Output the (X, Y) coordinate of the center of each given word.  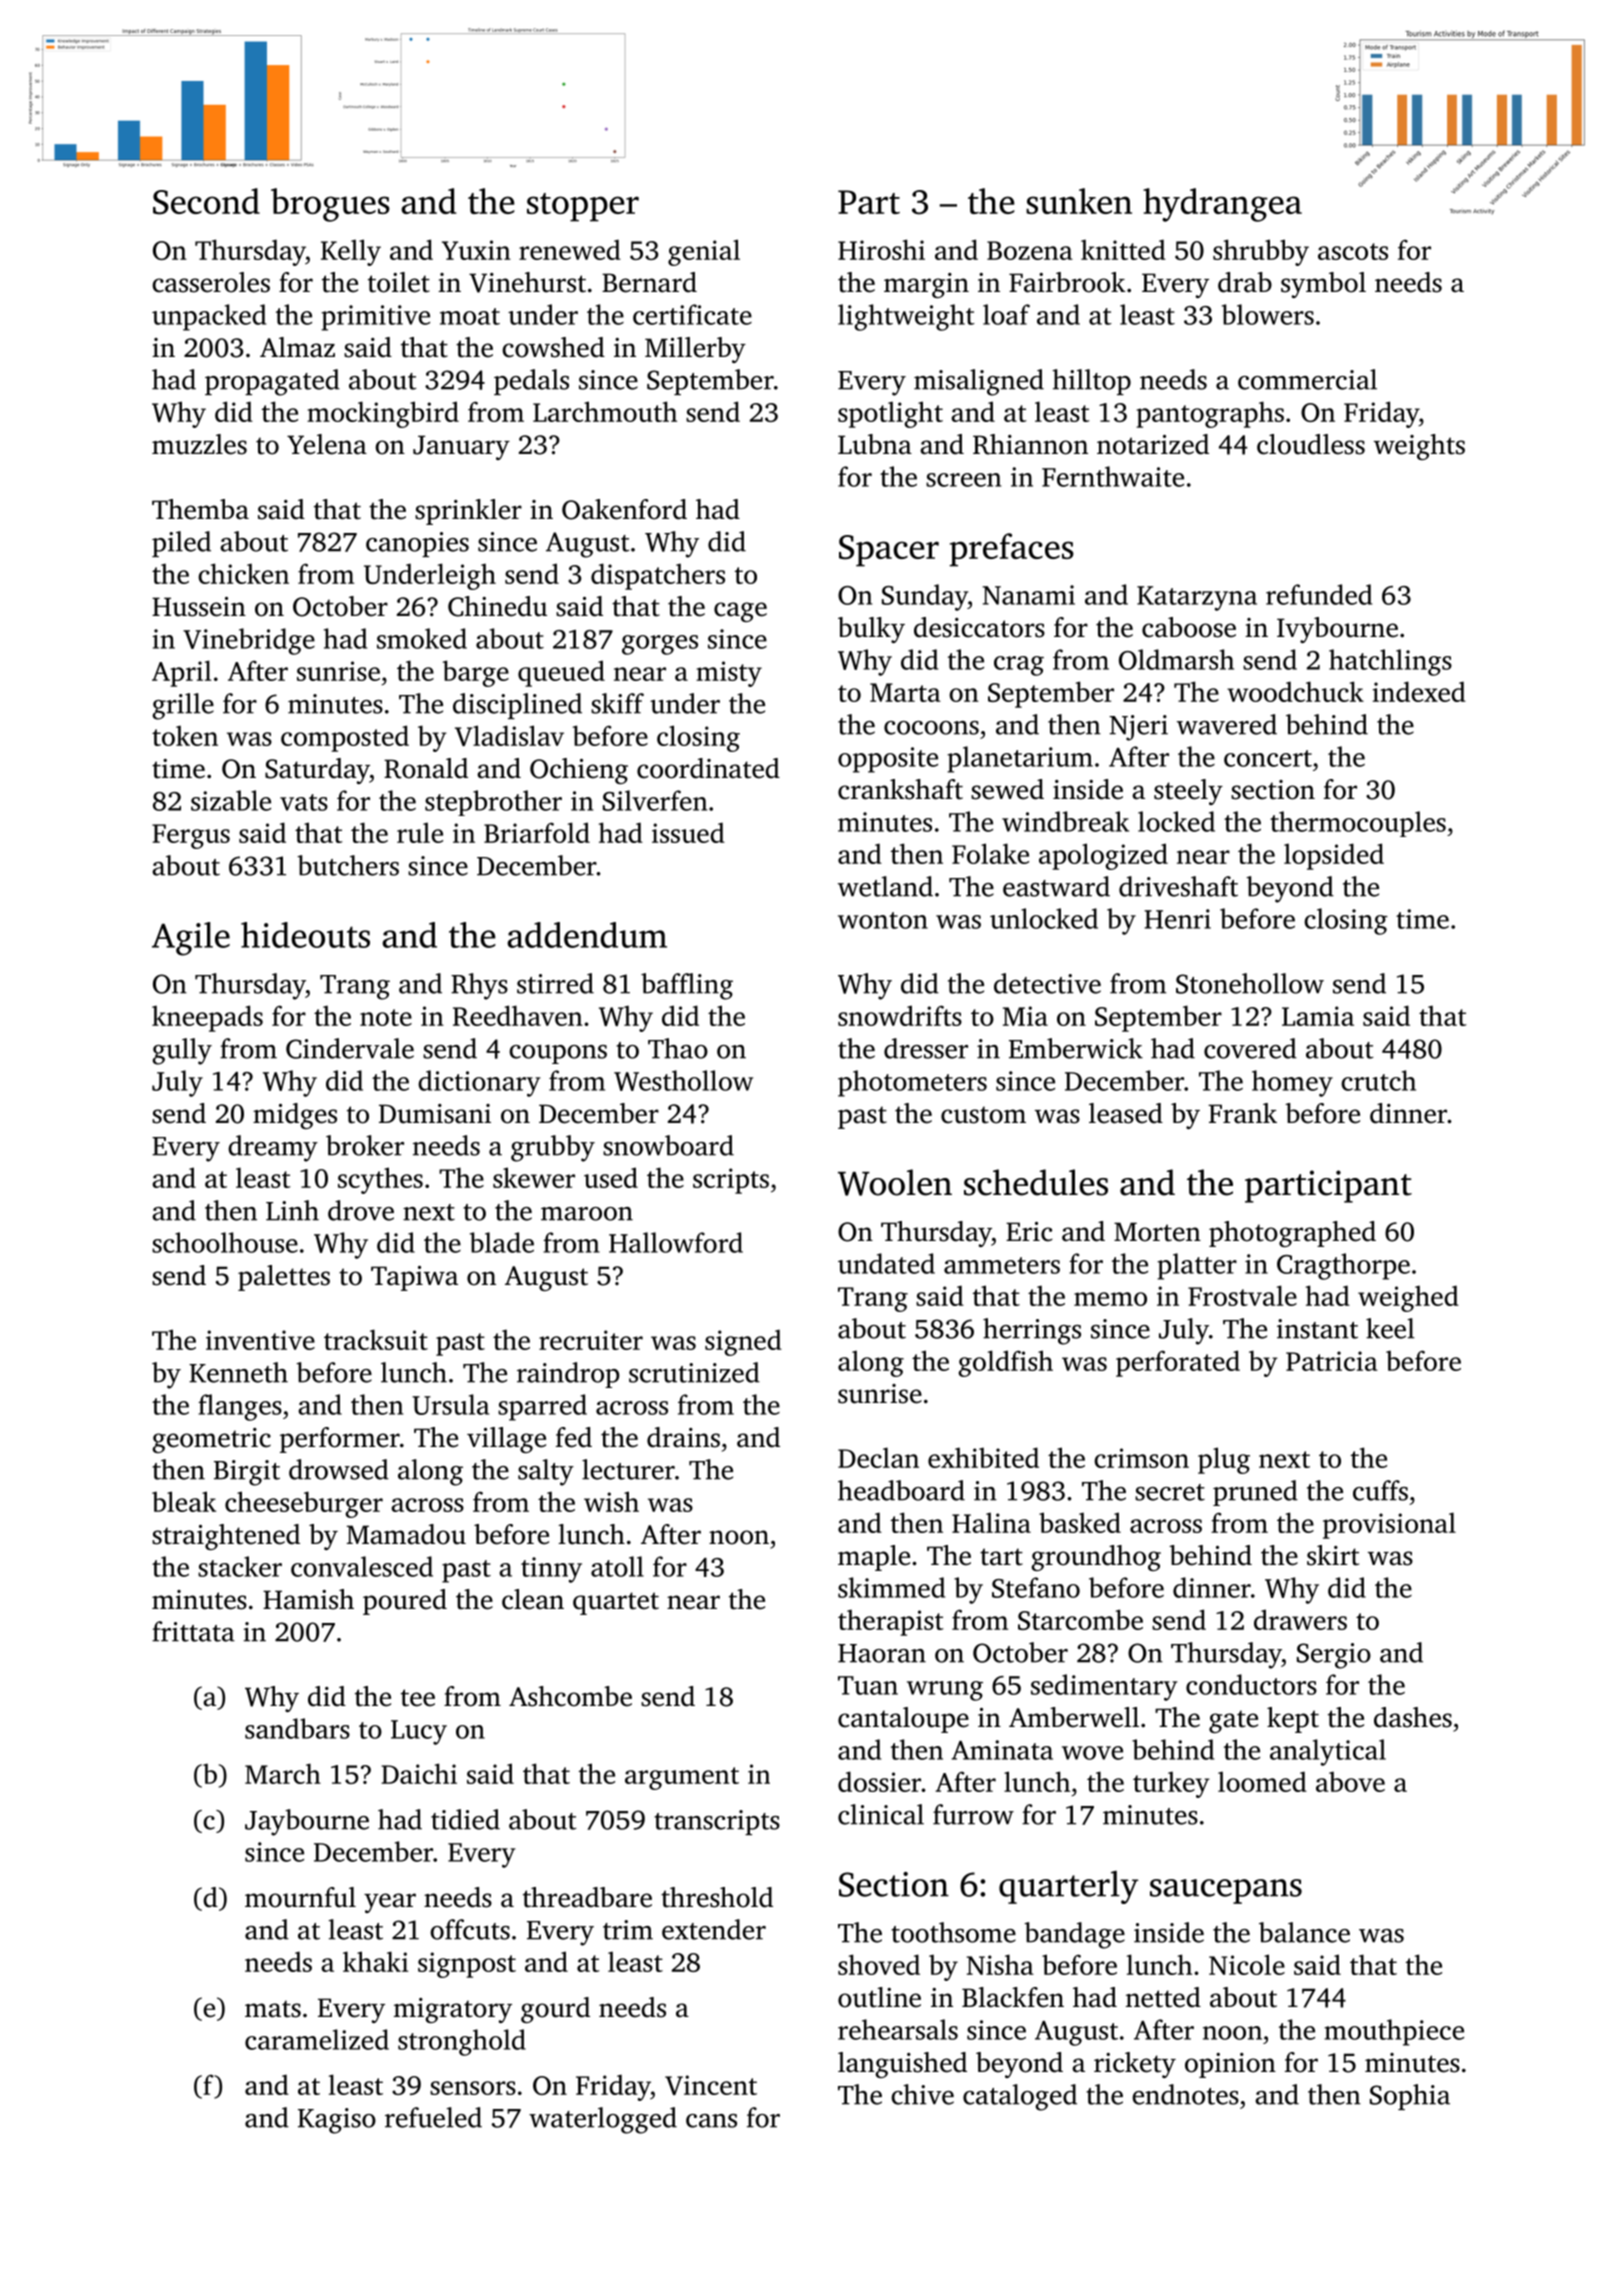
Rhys (479, 986)
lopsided (1334, 856)
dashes (1413, 1717)
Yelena (327, 444)
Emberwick (1076, 1048)
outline (879, 1997)
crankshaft (900, 789)
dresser (926, 1048)
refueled (433, 2117)
